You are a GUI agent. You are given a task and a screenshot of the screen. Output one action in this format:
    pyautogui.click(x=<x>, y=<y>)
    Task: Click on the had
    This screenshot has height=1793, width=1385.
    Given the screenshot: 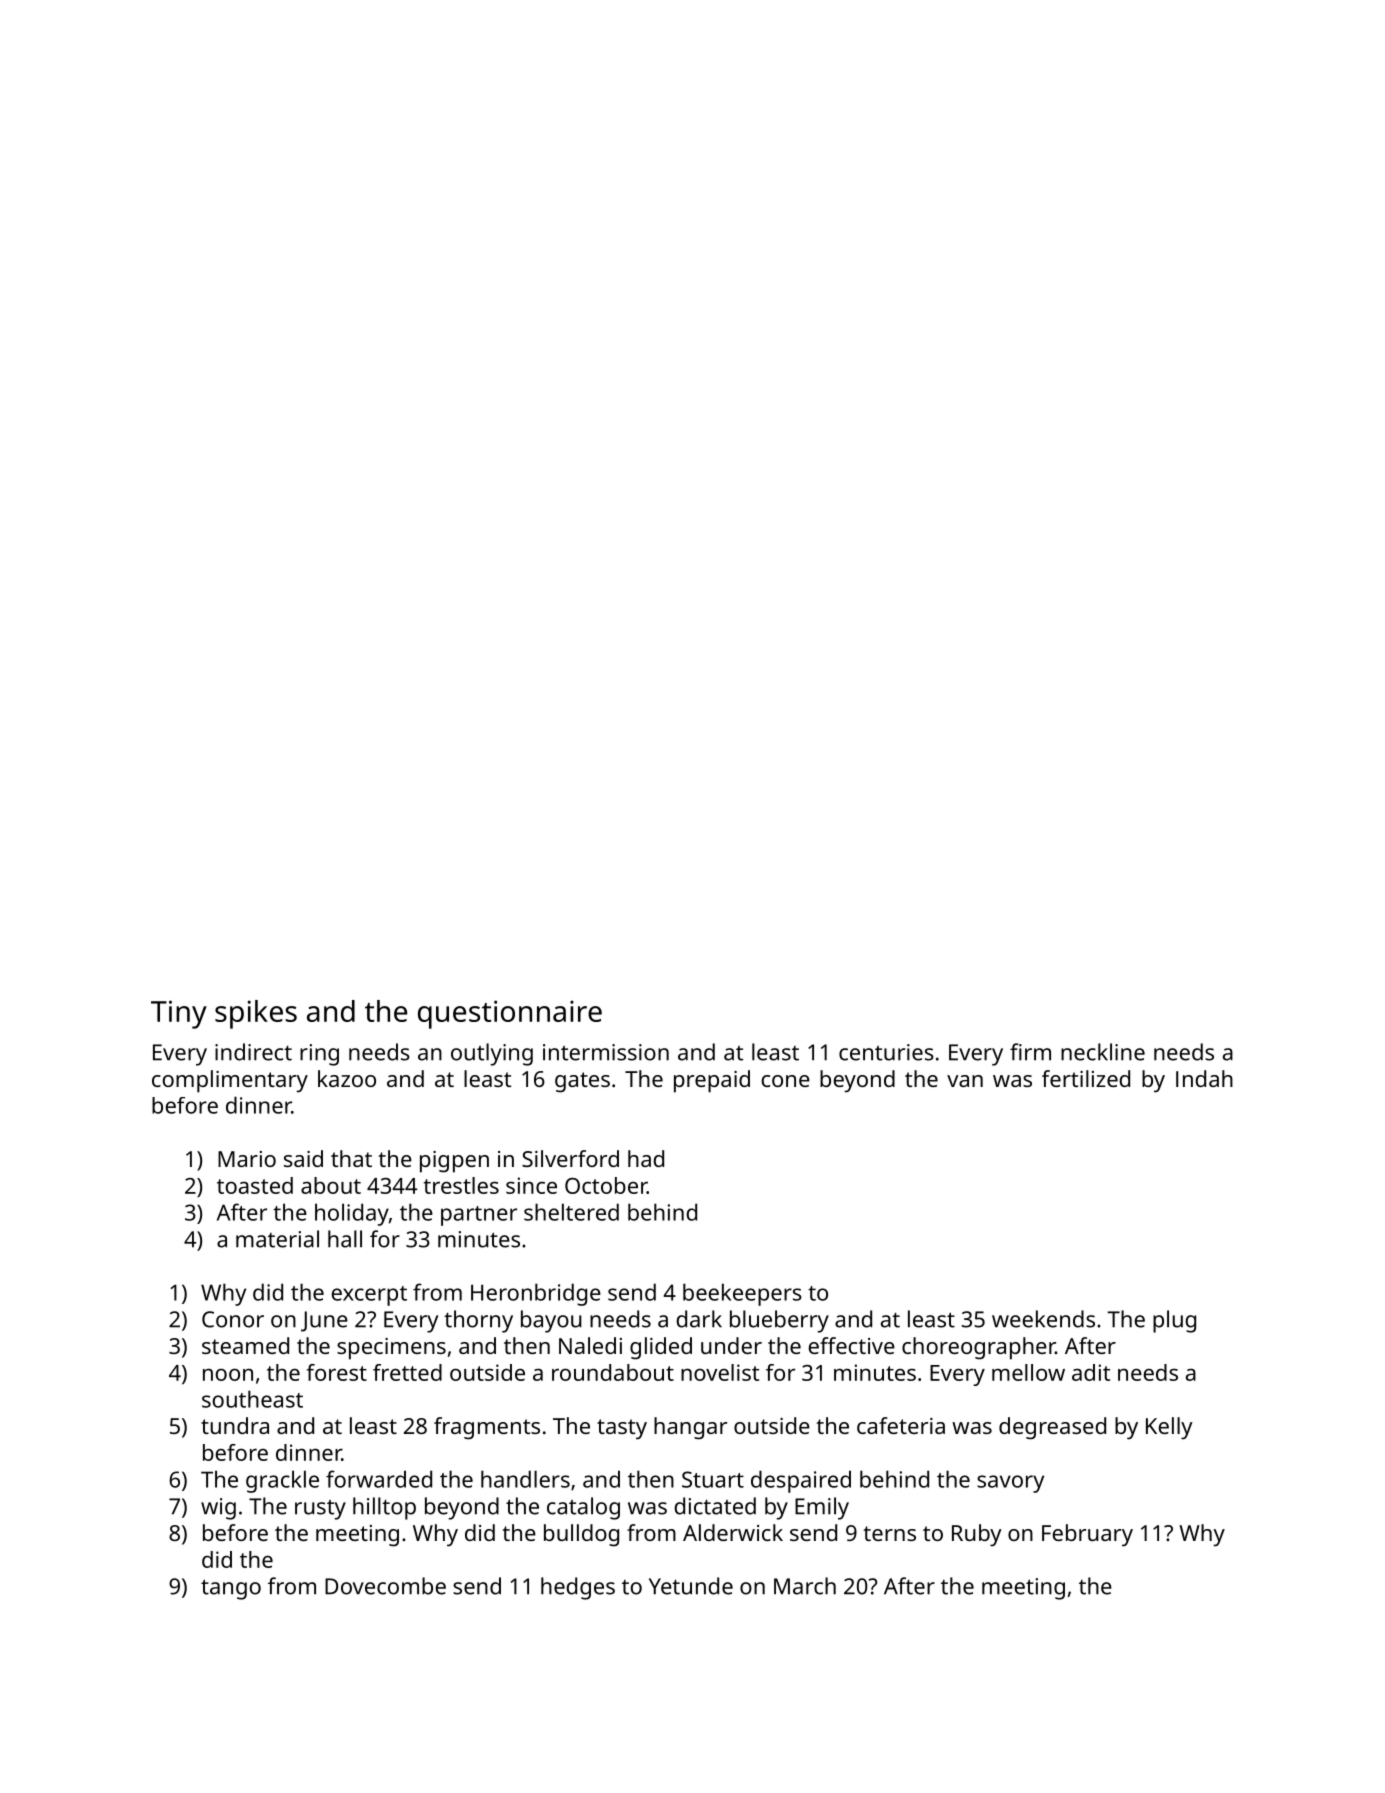 What is the action you would take?
    pyautogui.click(x=646, y=1158)
